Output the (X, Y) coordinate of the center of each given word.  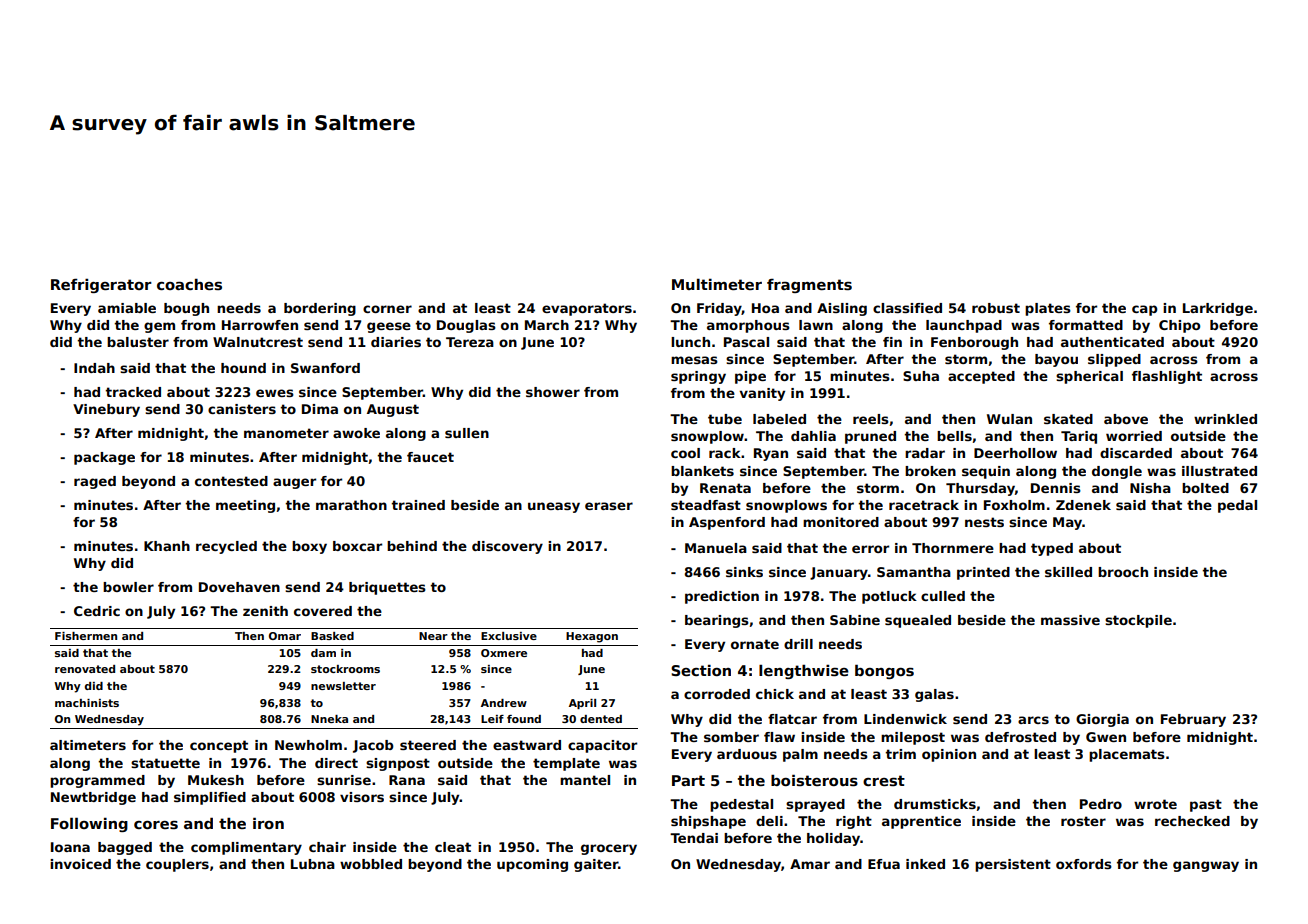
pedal (1237, 506)
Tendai (694, 838)
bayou (1056, 360)
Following (89, 824)
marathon (351, 505)
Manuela (716, 548)
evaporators (587, 309)
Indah (94, 368)
